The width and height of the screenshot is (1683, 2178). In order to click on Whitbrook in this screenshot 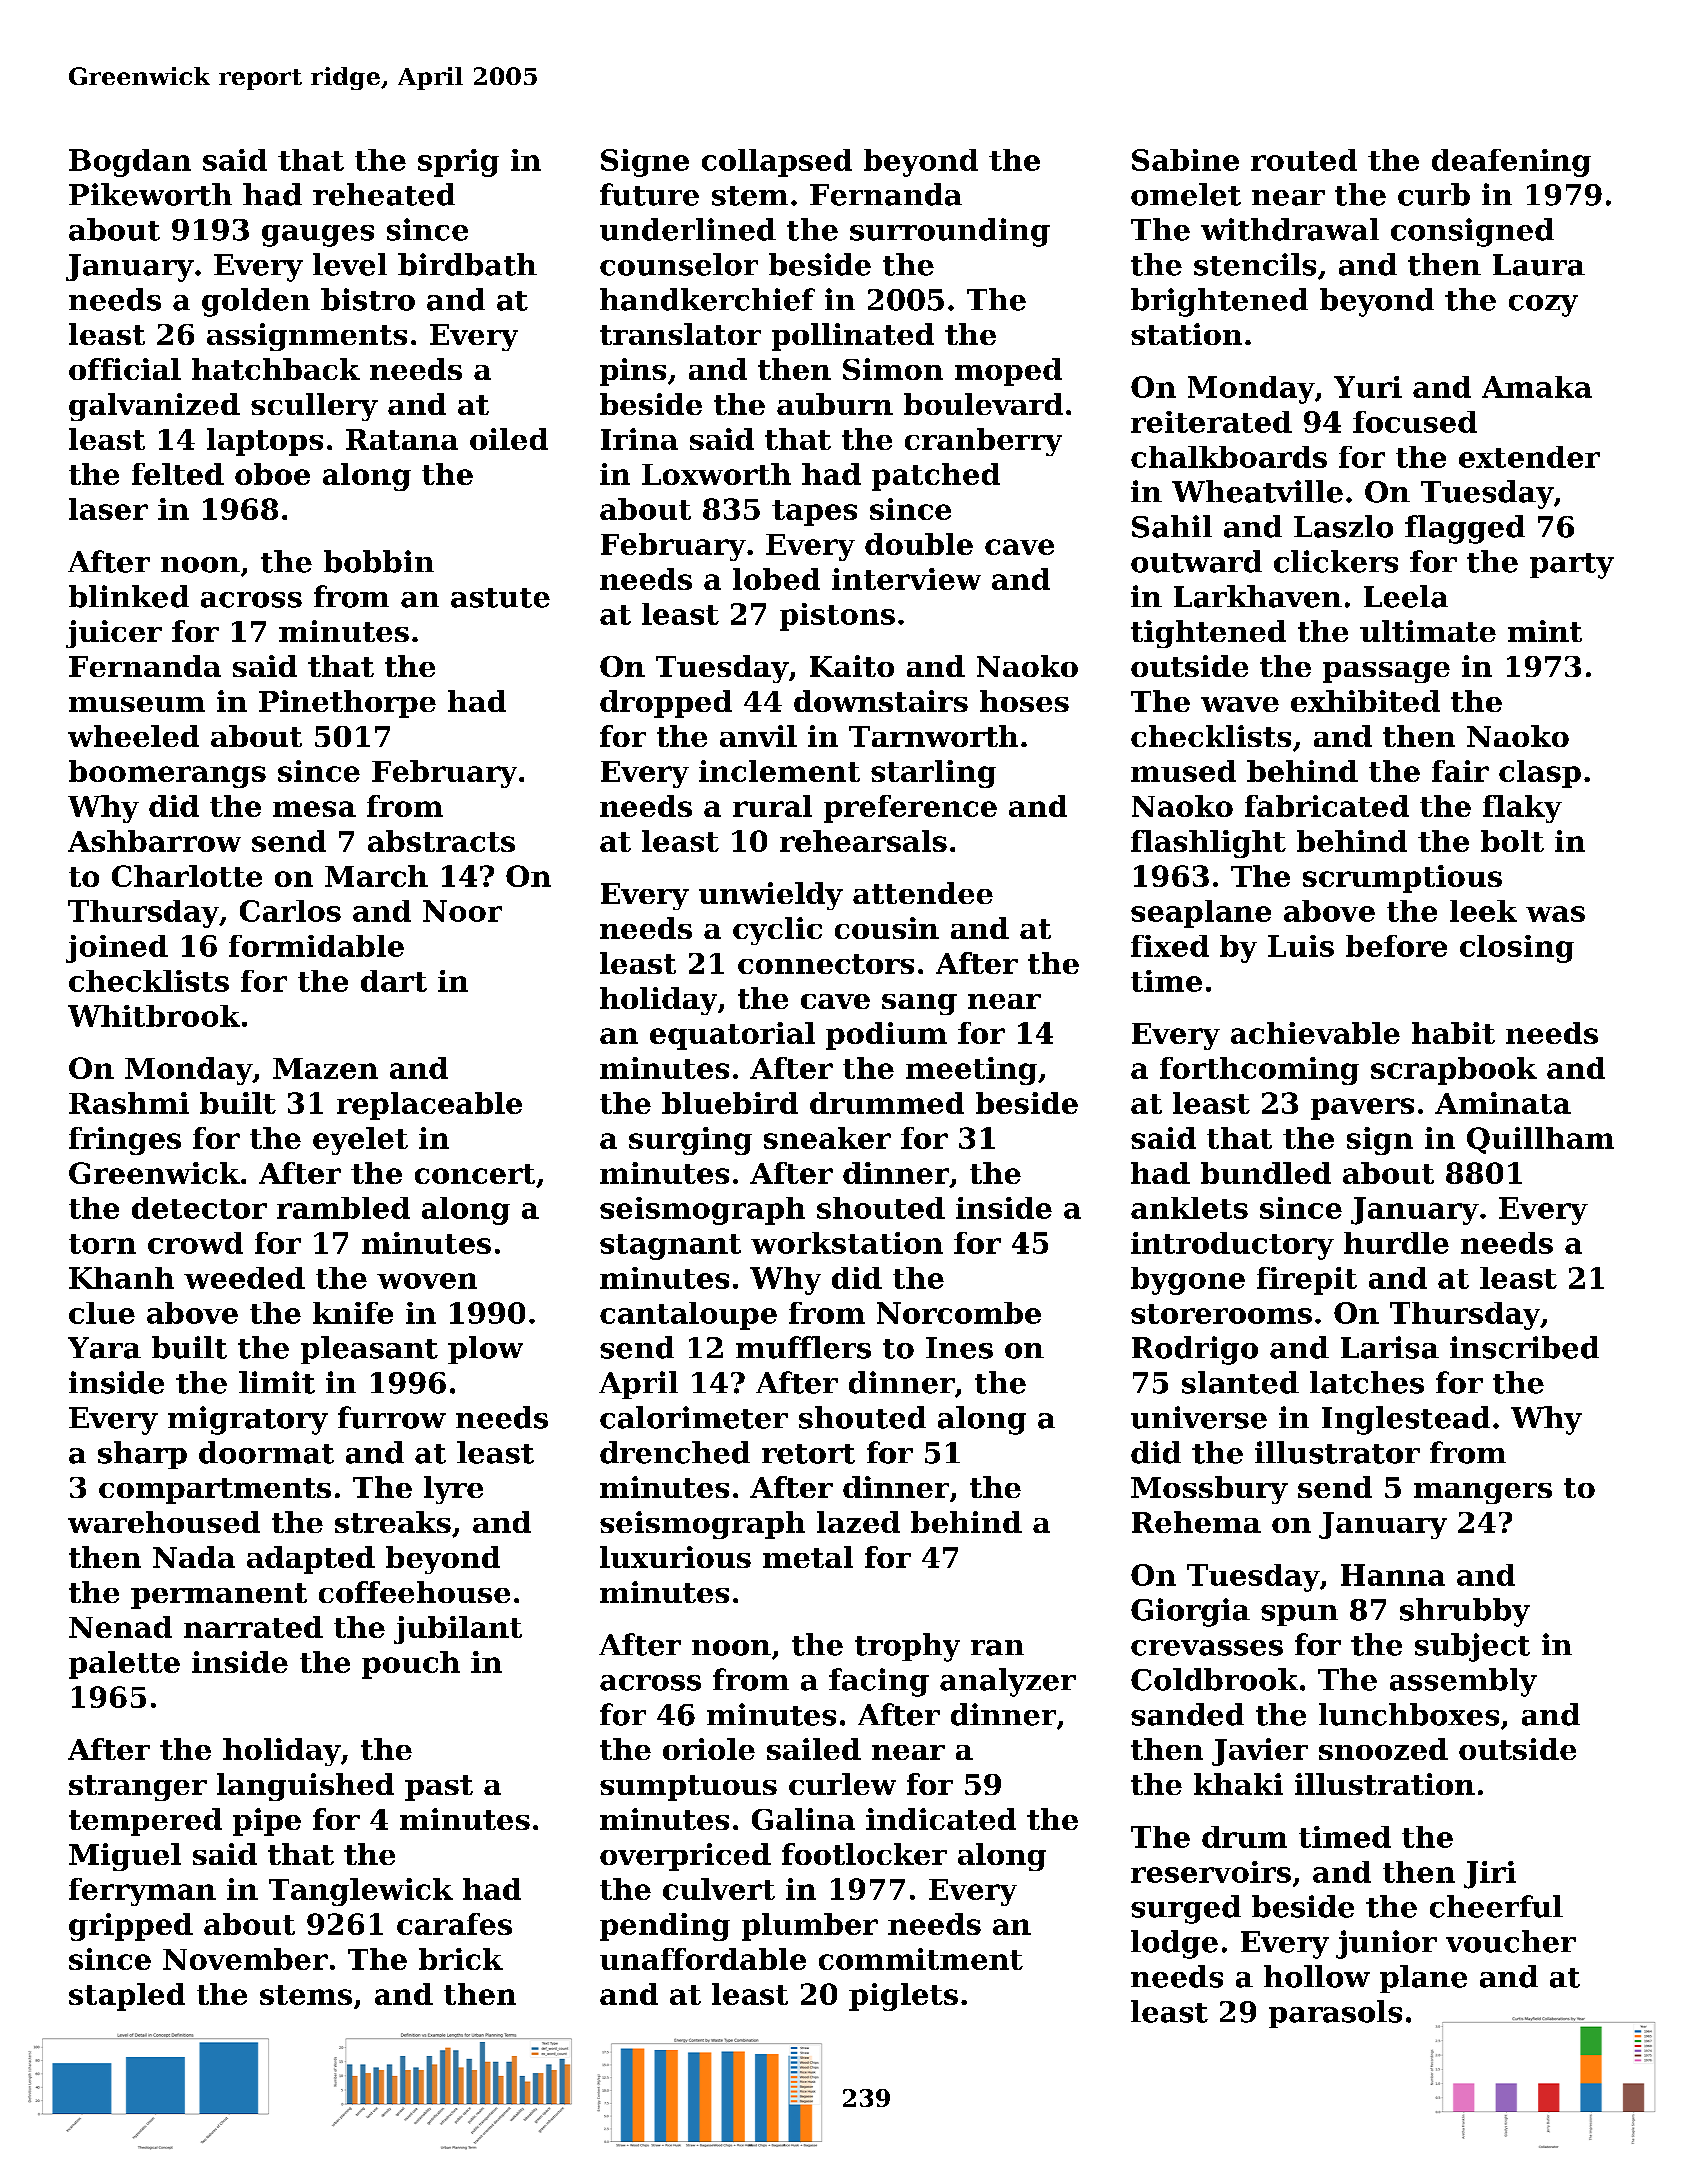, I will do `click(154, 1016)`.
